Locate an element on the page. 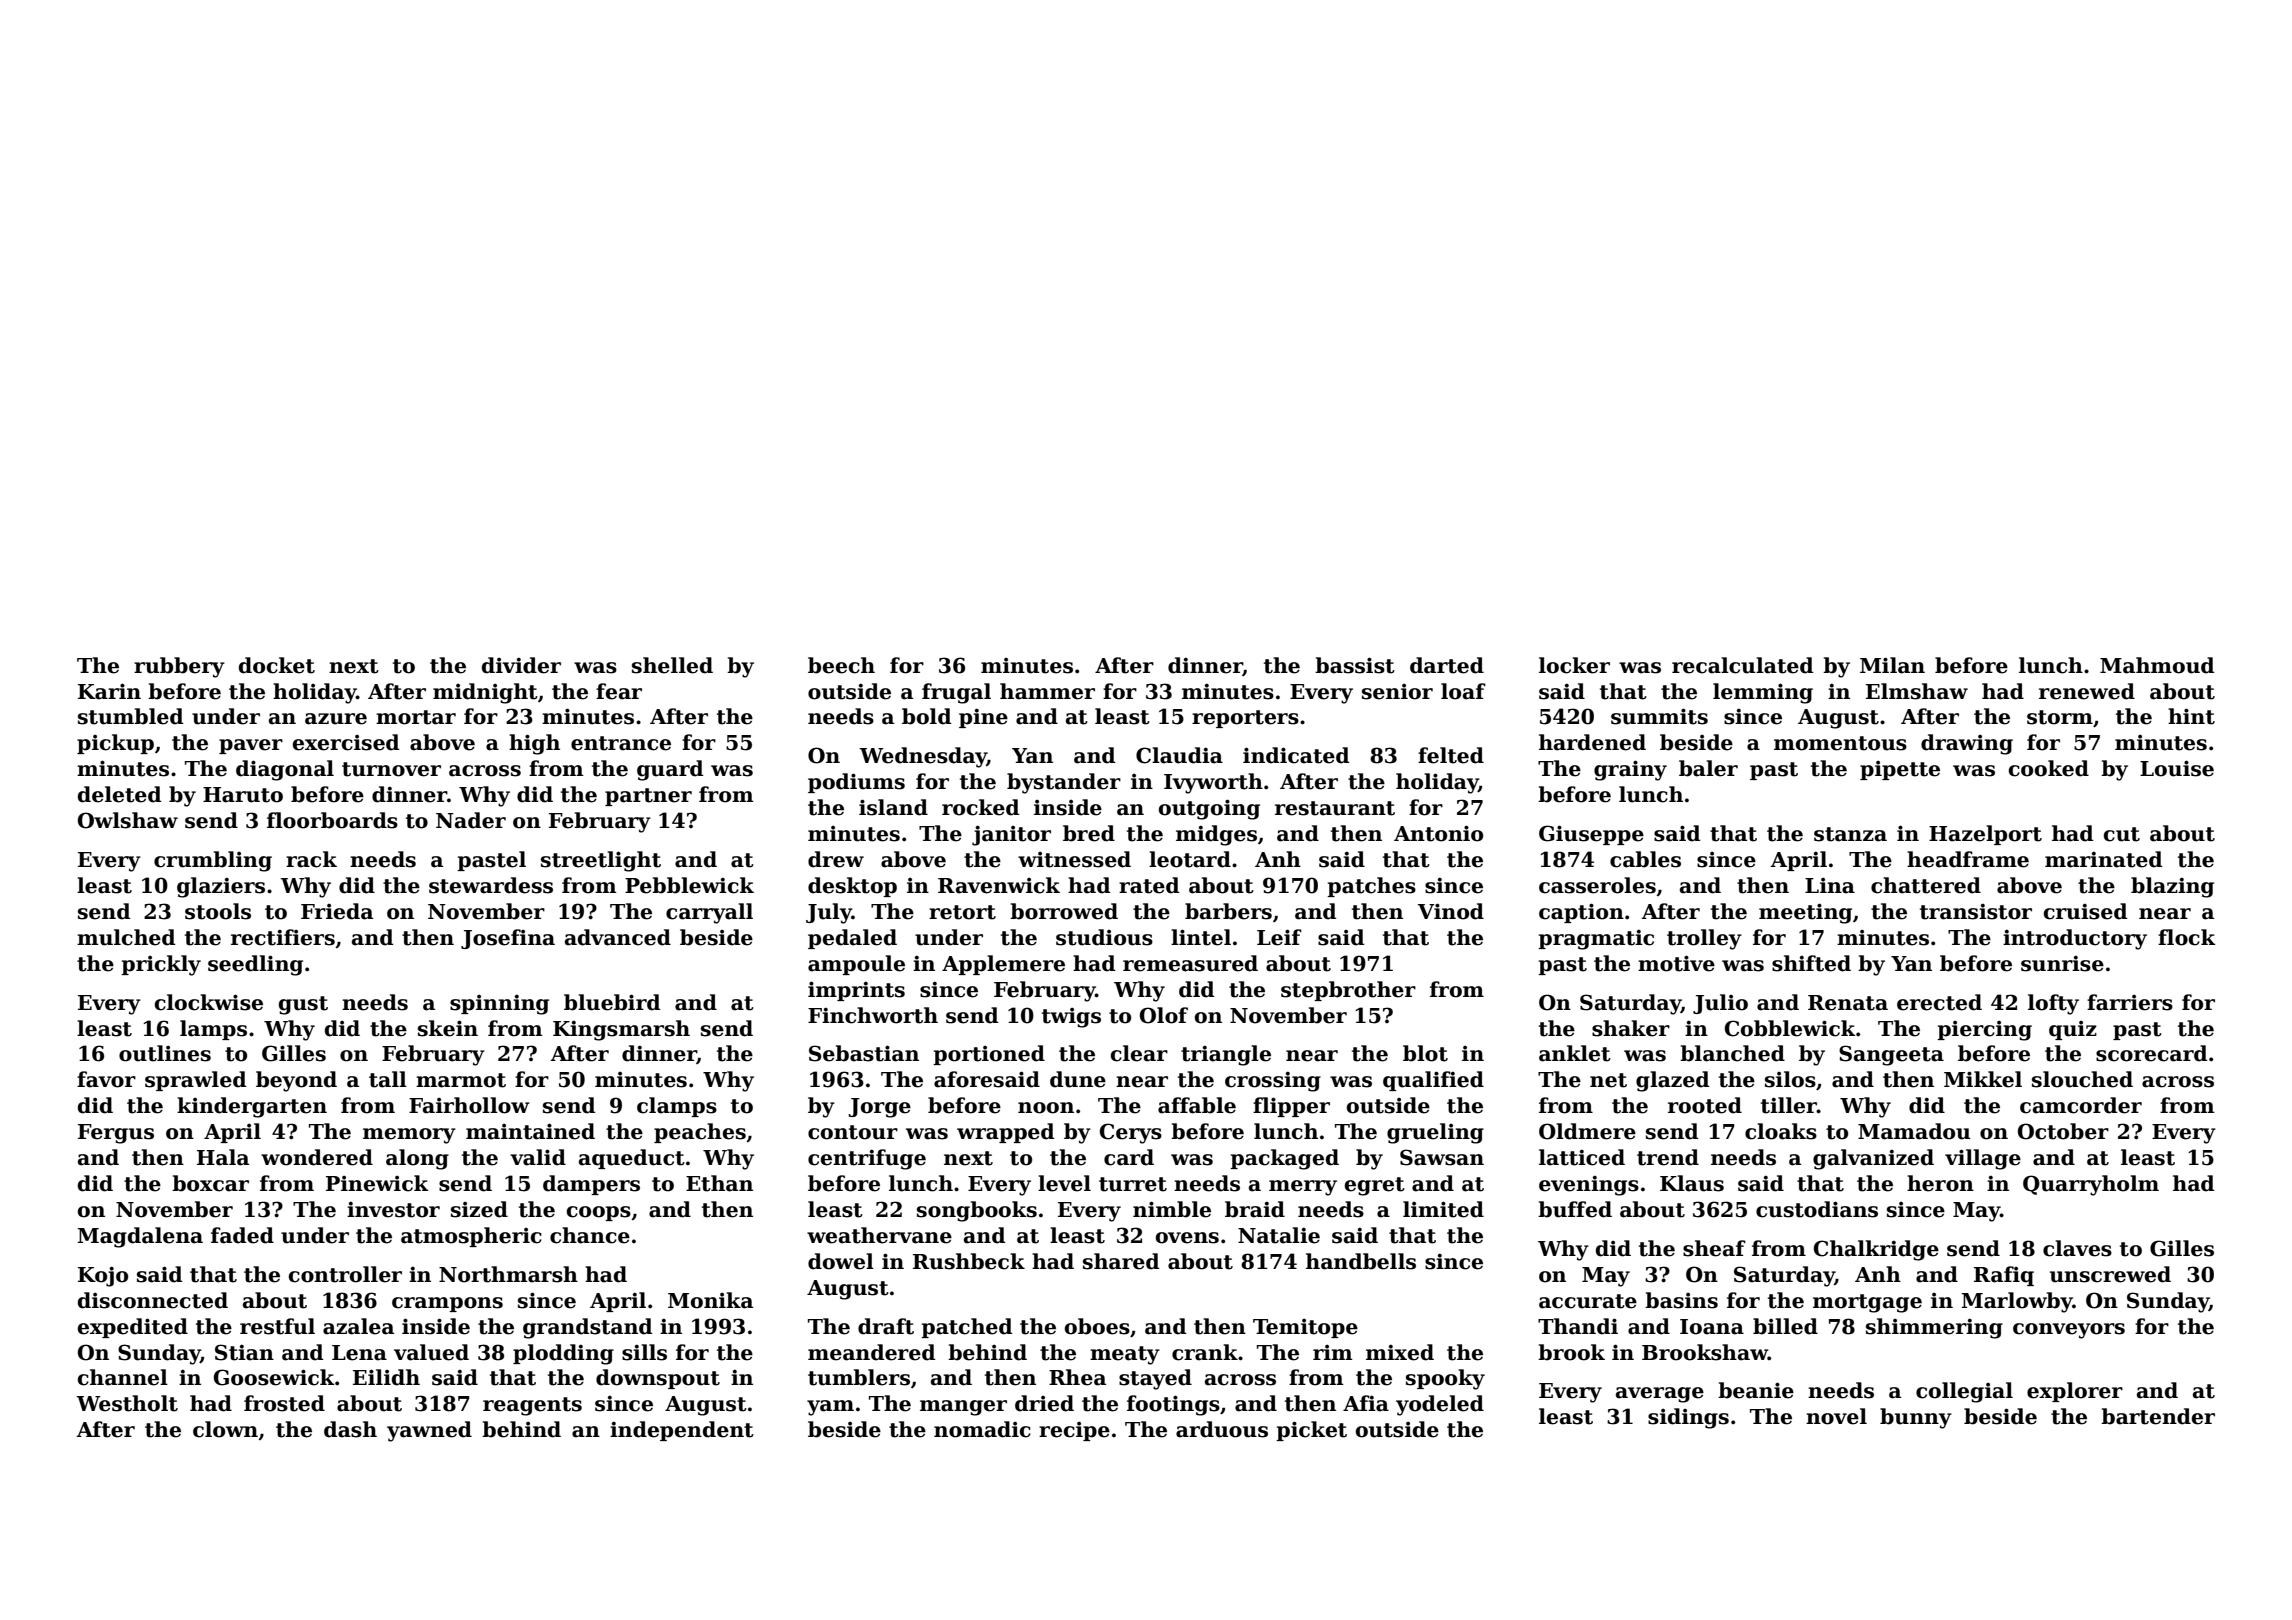 The height and width of the image is (1620, 2292). centrifuge is located at coordinates (867, 1159).
